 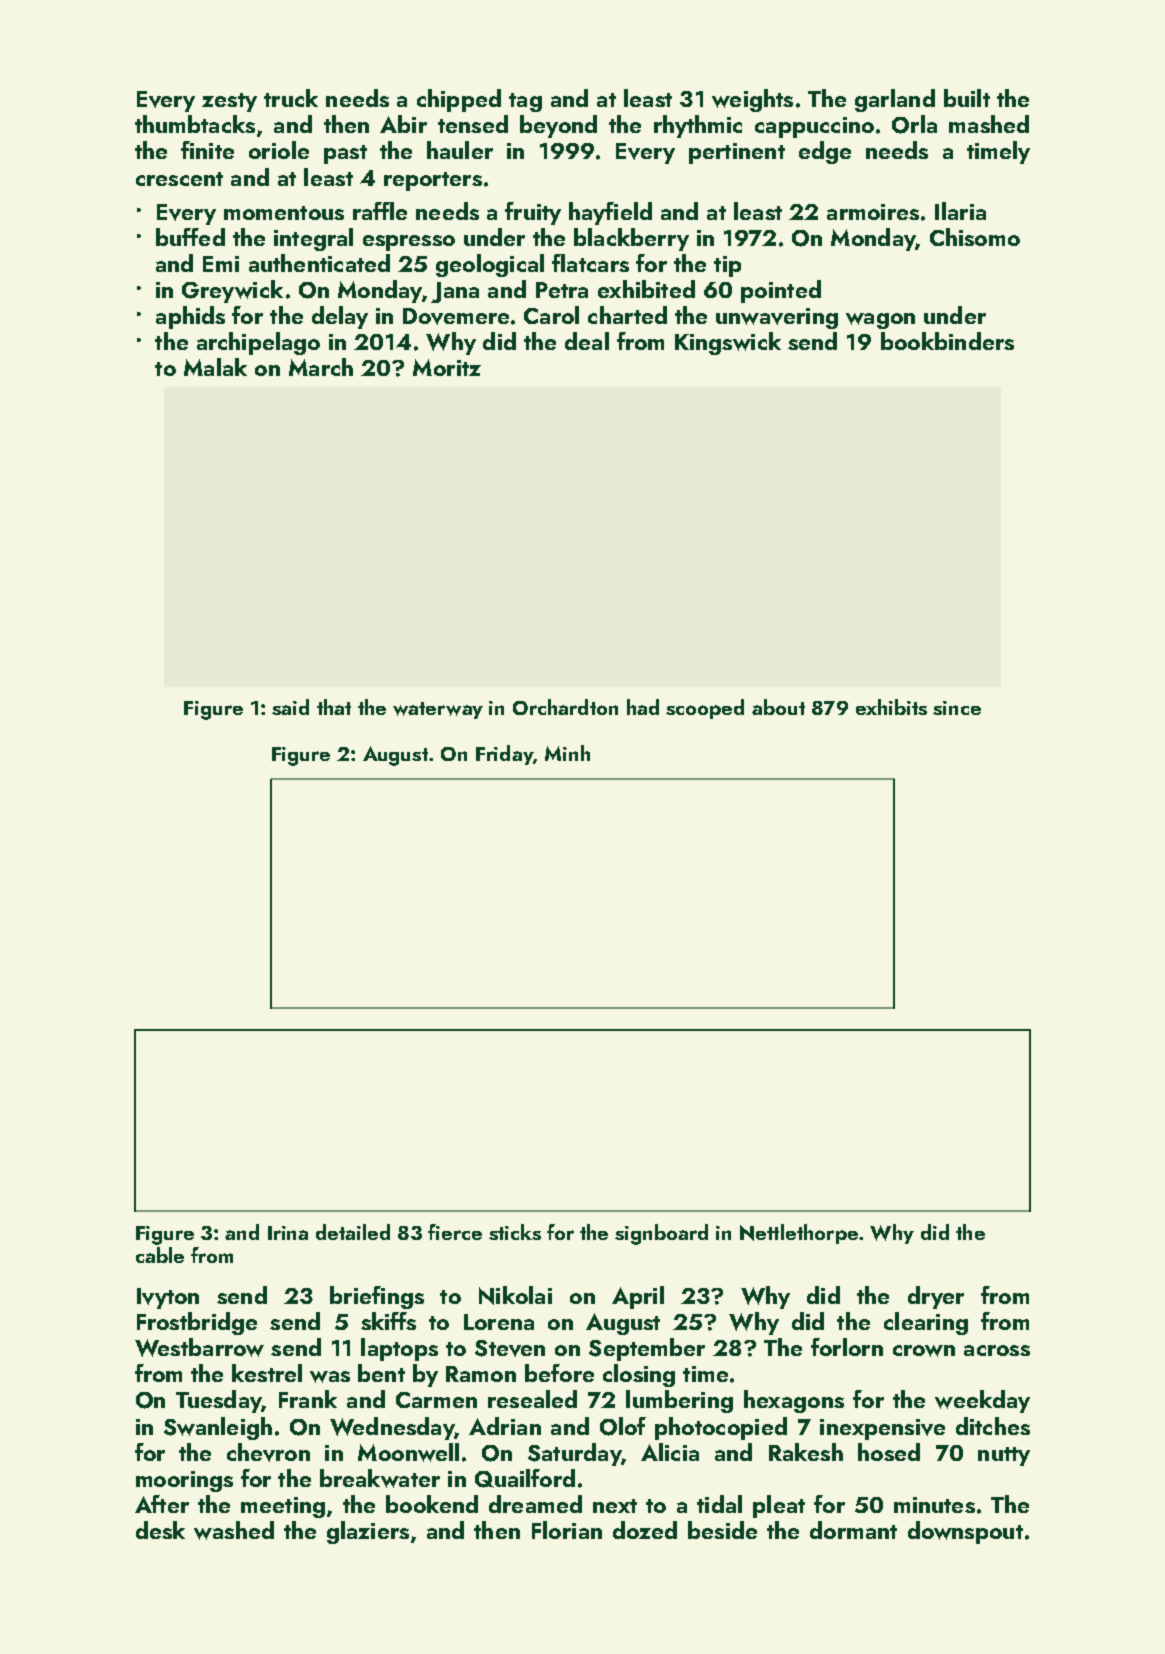 What do you see at coordinates (965, 1532) in the document?
I see `downspout` at bounding box center [965, 1532].
